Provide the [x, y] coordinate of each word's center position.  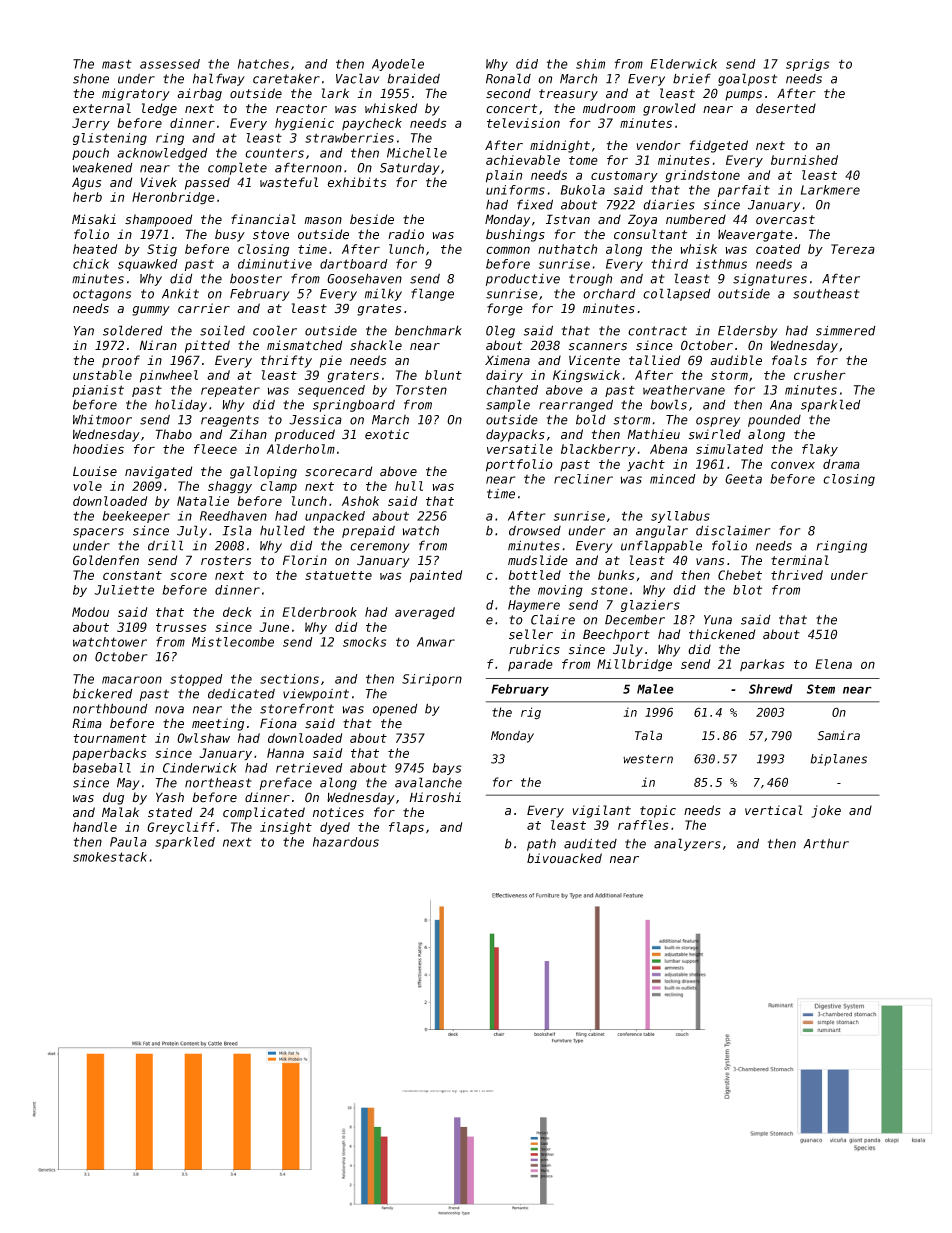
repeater [230, 391]
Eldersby [748, 331]
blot [747, 590]
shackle [376, 345]
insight [286, 828]
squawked [148, 265]
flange [432, 294]
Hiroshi [435, 797]
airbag [199, 94]
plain [504, 176]
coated [778, 249]
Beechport [616, 635]
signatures [770, 280]
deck [237, 612]
